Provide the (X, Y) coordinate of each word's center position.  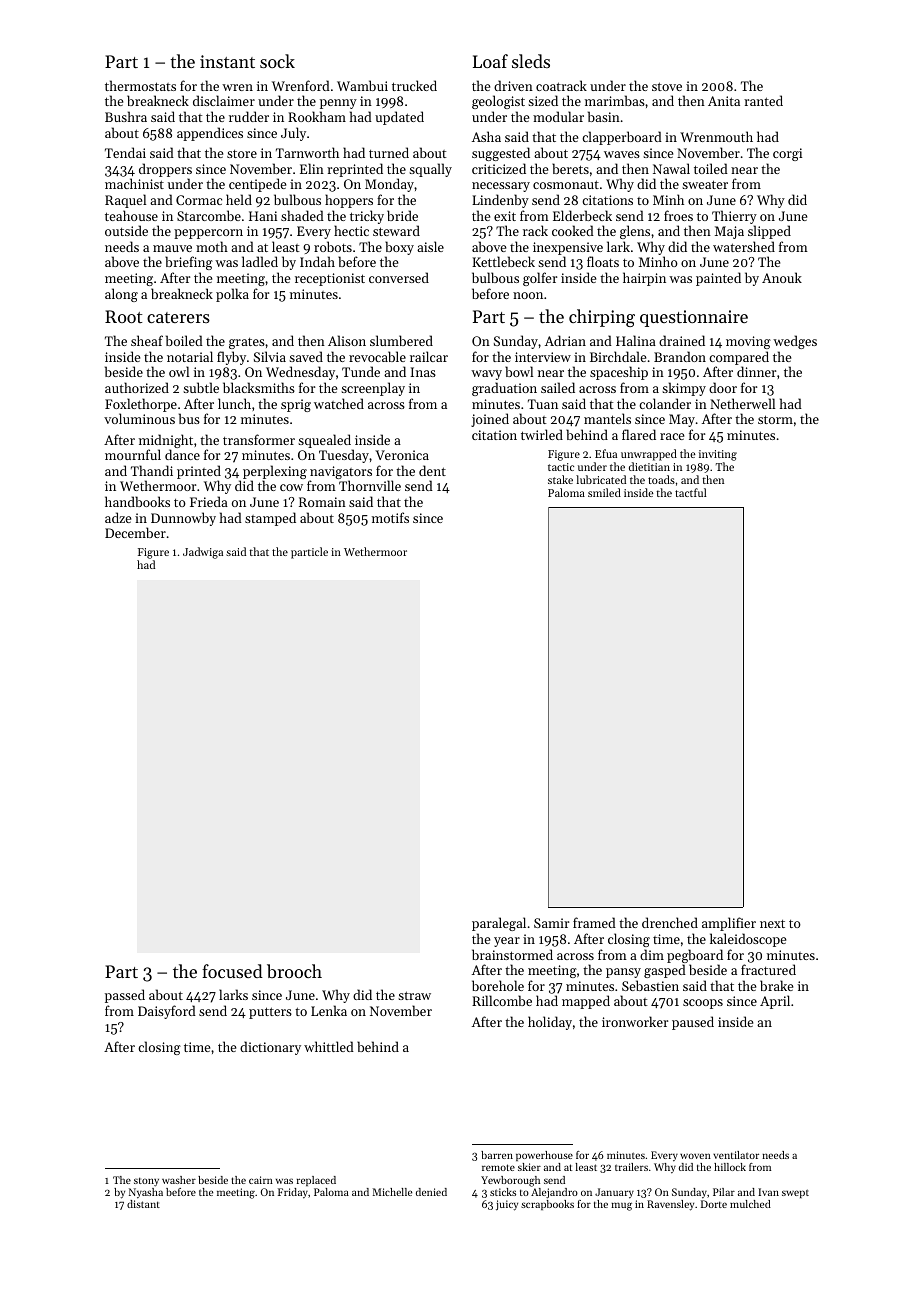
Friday (293, 1193)
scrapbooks (547, 1205)
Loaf (490, 61)
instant (227, 61)
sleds (531, 61)
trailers (631, 1167)
